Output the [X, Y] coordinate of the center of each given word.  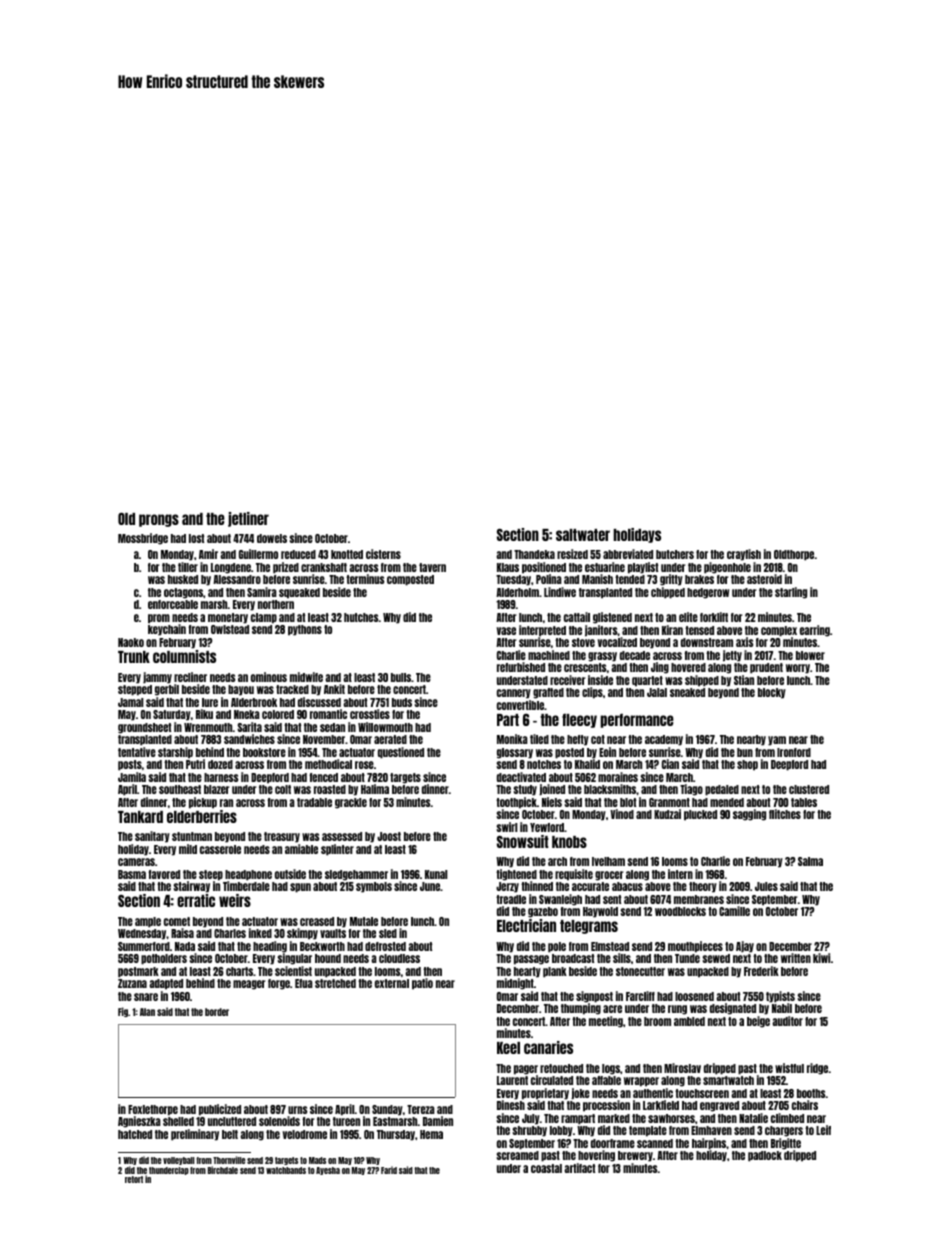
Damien [438, 1121]
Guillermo [258, 554]
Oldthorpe [794, 555]
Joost [389, 836]
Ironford [794, 752]
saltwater [583, 535]
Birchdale [223, 1170]
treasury [282, 837]
